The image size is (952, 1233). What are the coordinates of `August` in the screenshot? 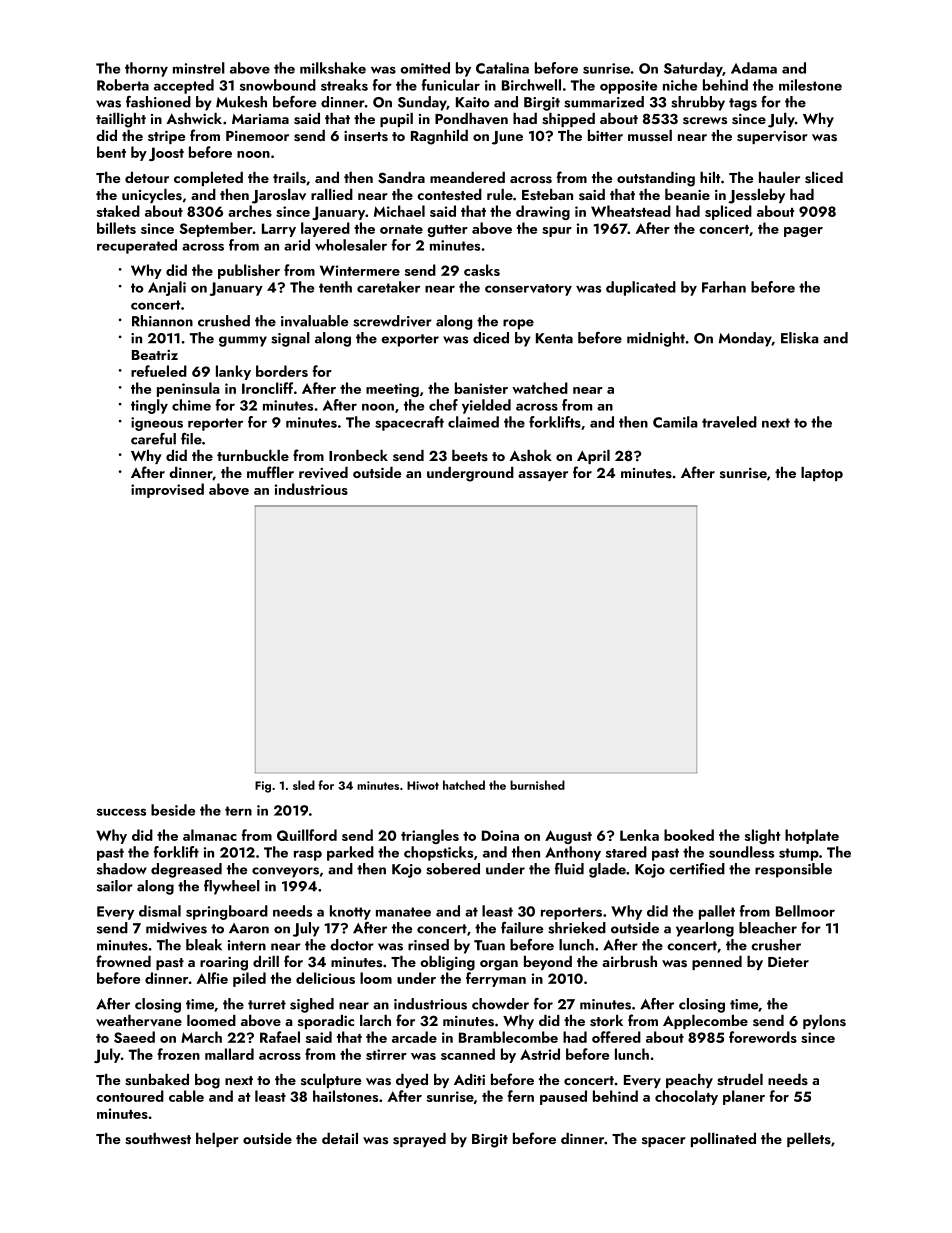 It's located at (568, 837).
